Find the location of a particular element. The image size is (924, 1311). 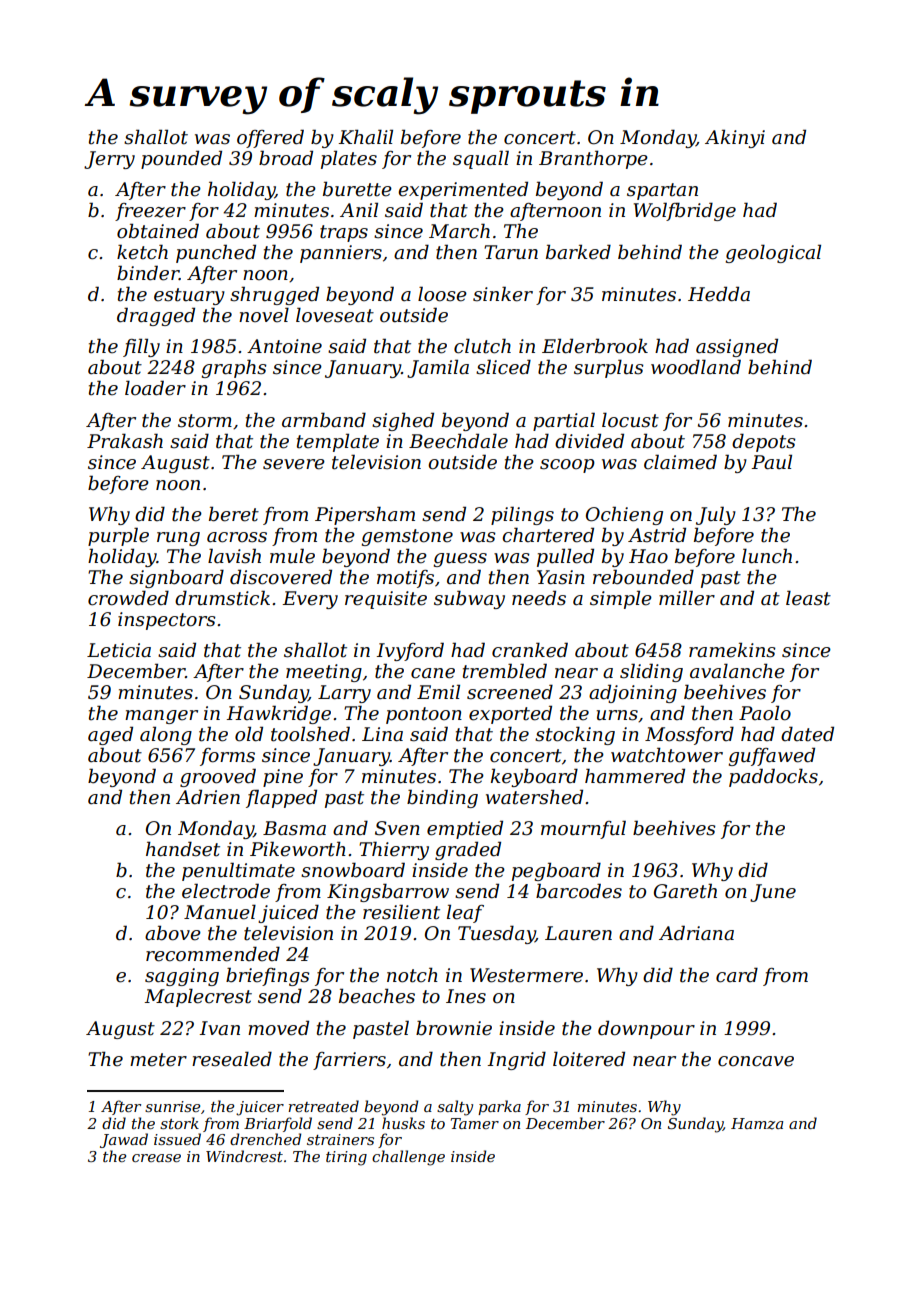

Akinyi is located at coordinates (735, 138).
